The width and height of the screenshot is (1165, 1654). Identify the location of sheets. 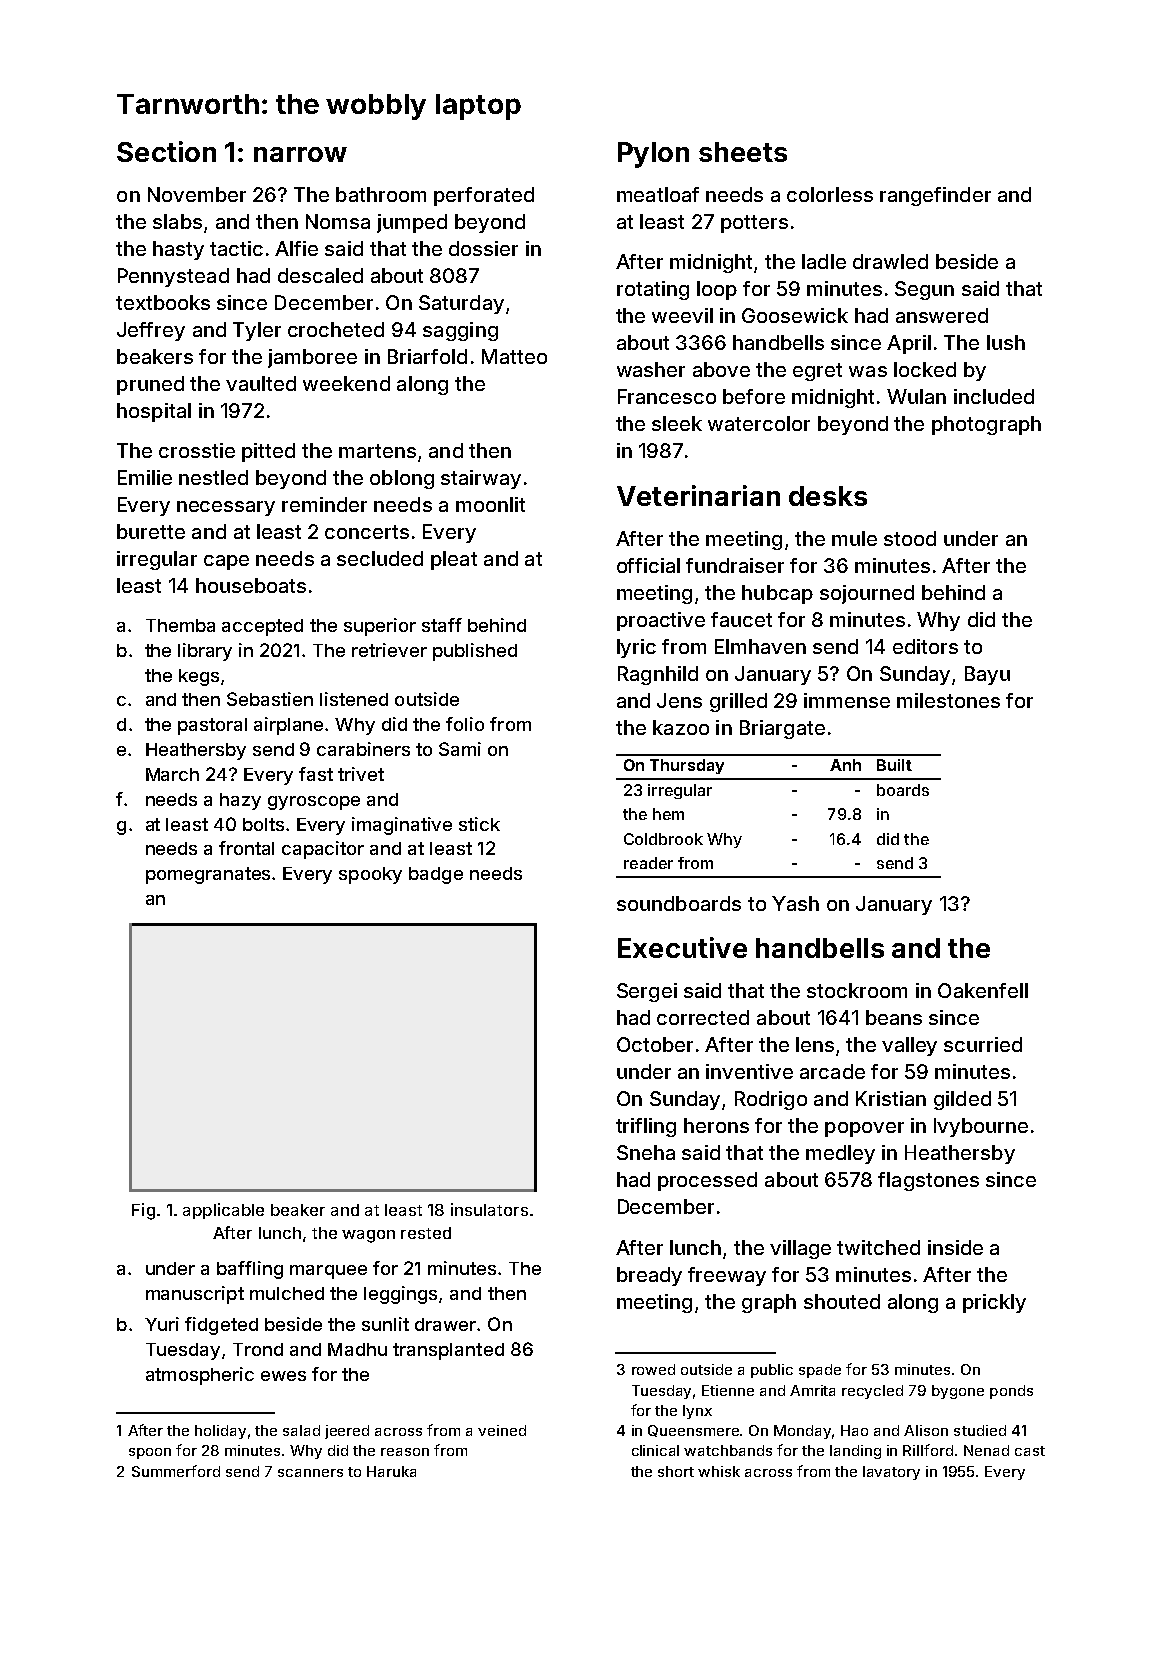
(743, 152).
